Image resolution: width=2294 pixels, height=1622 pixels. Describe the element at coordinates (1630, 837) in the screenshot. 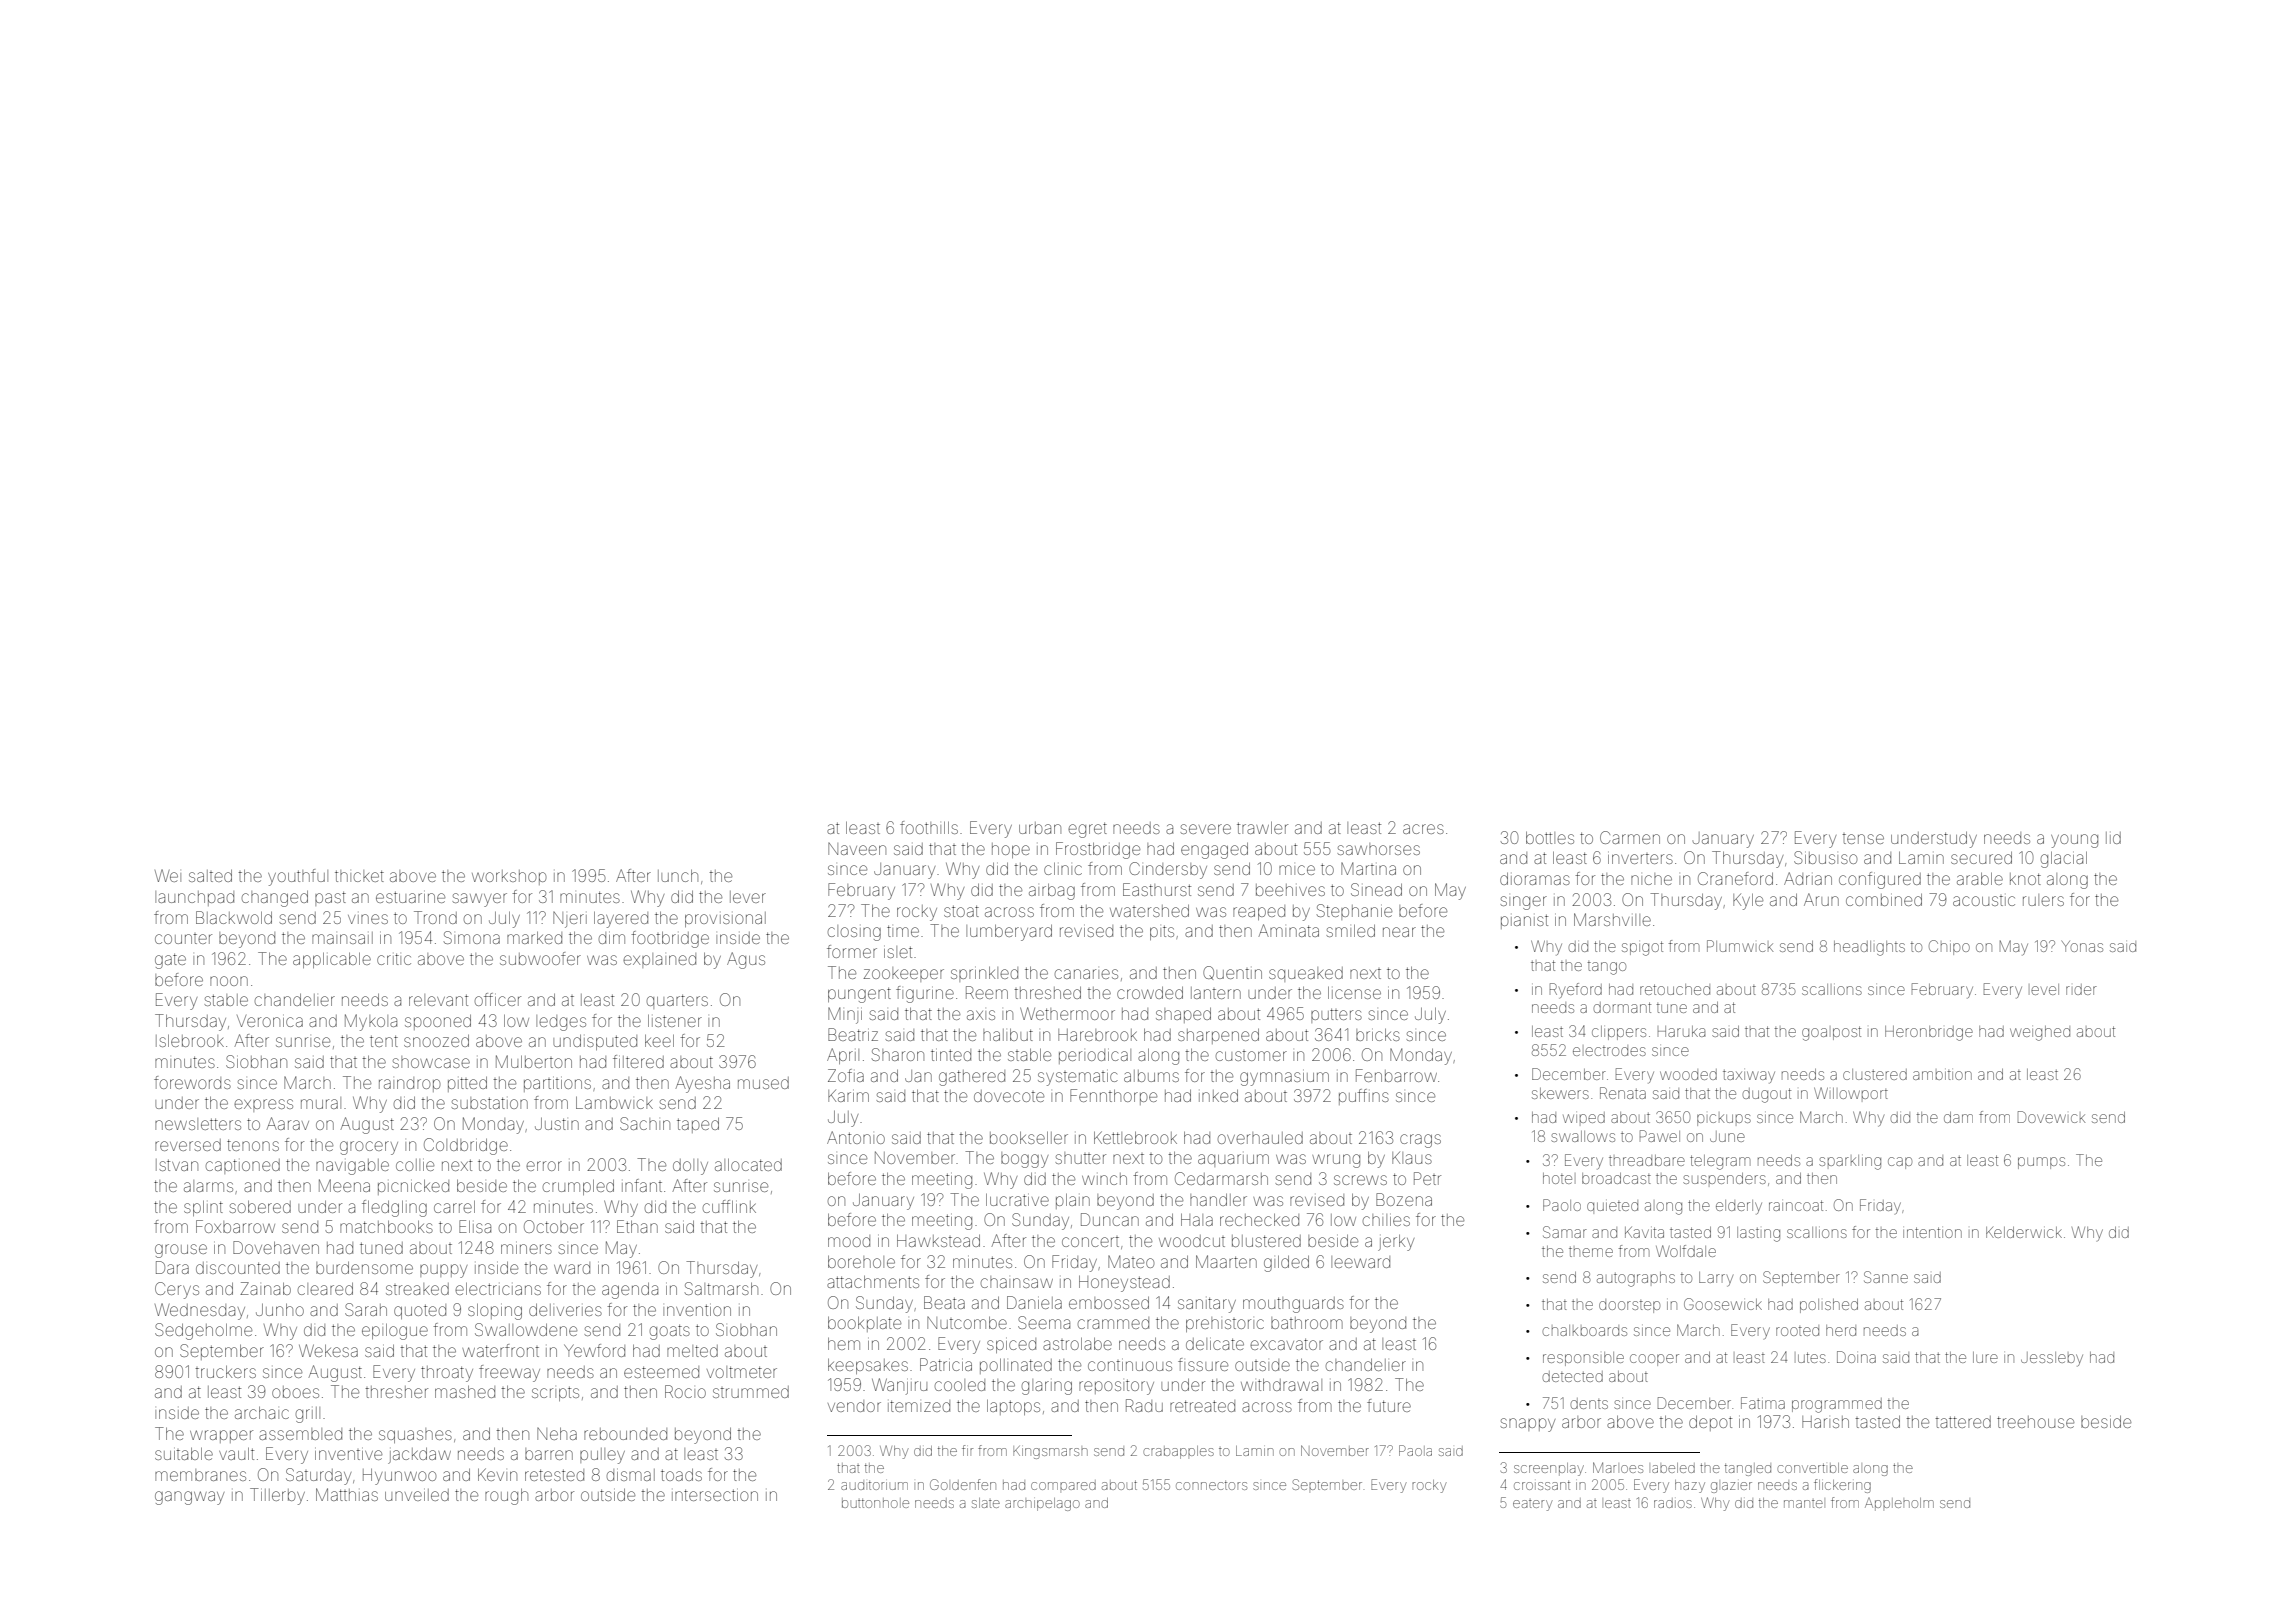

I see `Carmen` at that location.
